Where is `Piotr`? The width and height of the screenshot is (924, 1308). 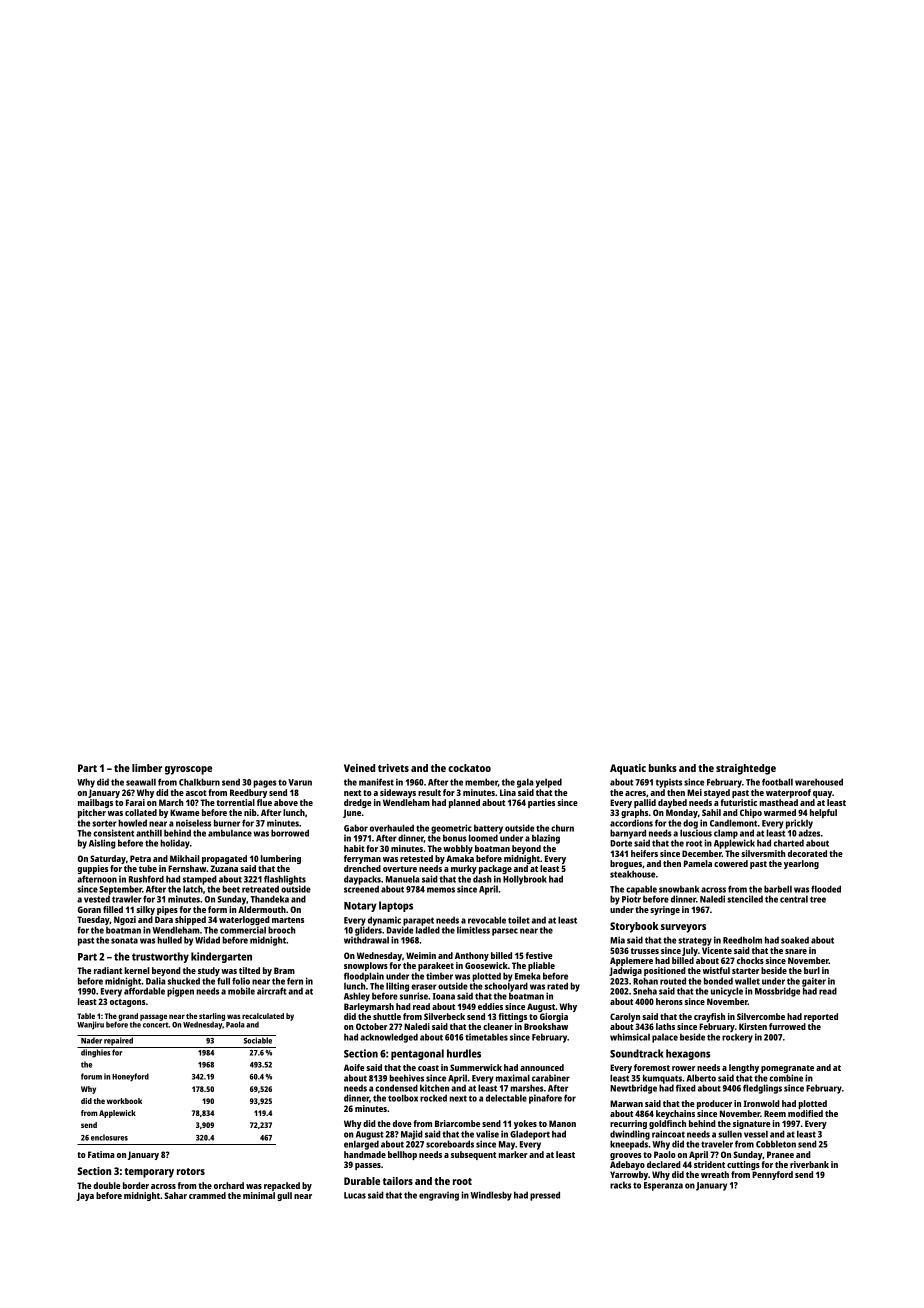 Piotr is located at coordinates (631, 899).
